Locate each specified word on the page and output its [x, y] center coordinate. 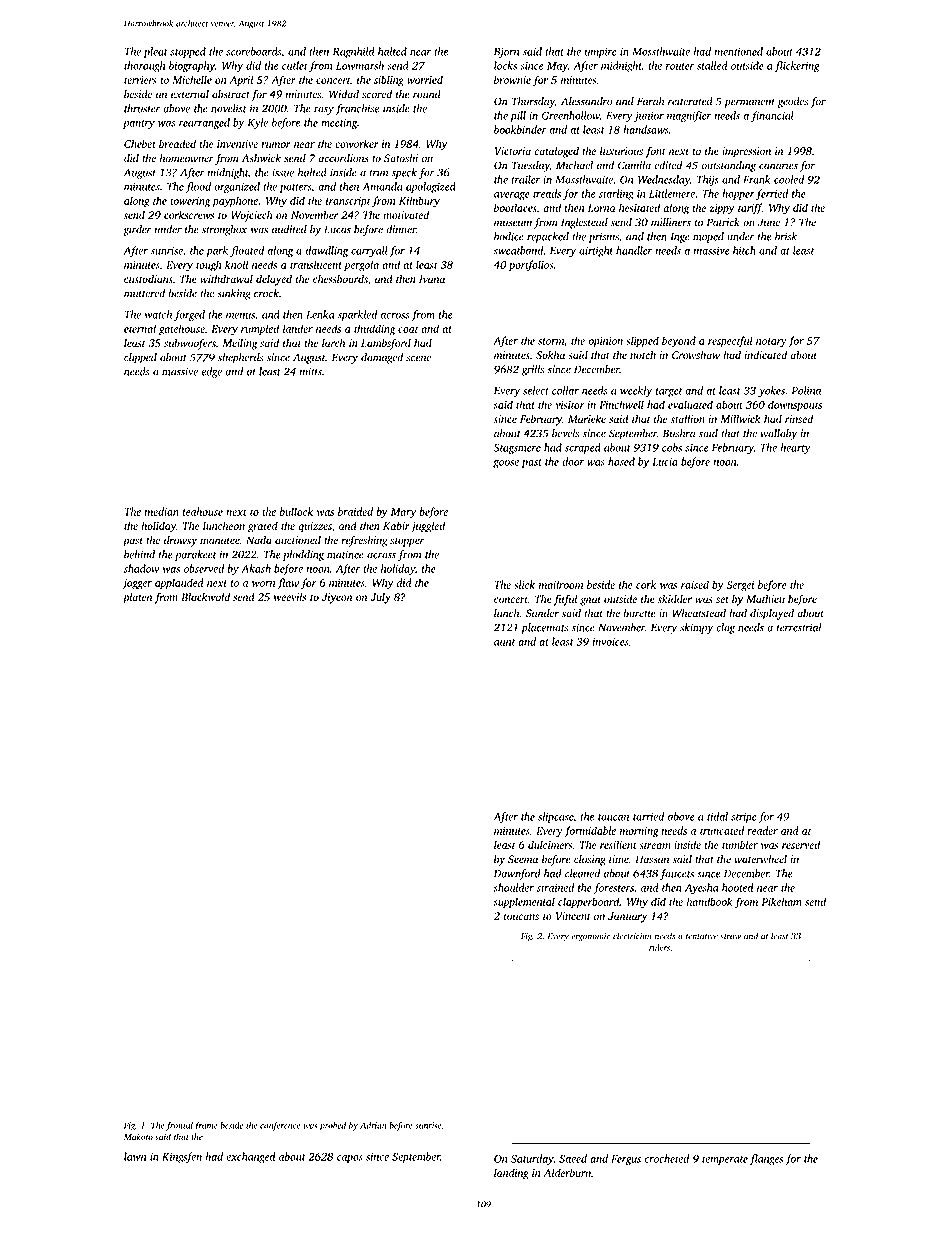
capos [350, 1159]
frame [206, 1126]
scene [418, 358]
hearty [795, 448]
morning [639, 832]
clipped [140, 358]
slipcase [555, 817]
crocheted [667, 1158]
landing [511, 1174]
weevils [290, 596]
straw [730, 937]
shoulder [513, 887]
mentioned [738, 51]
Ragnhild [354, 52]
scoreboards [253, 51]
